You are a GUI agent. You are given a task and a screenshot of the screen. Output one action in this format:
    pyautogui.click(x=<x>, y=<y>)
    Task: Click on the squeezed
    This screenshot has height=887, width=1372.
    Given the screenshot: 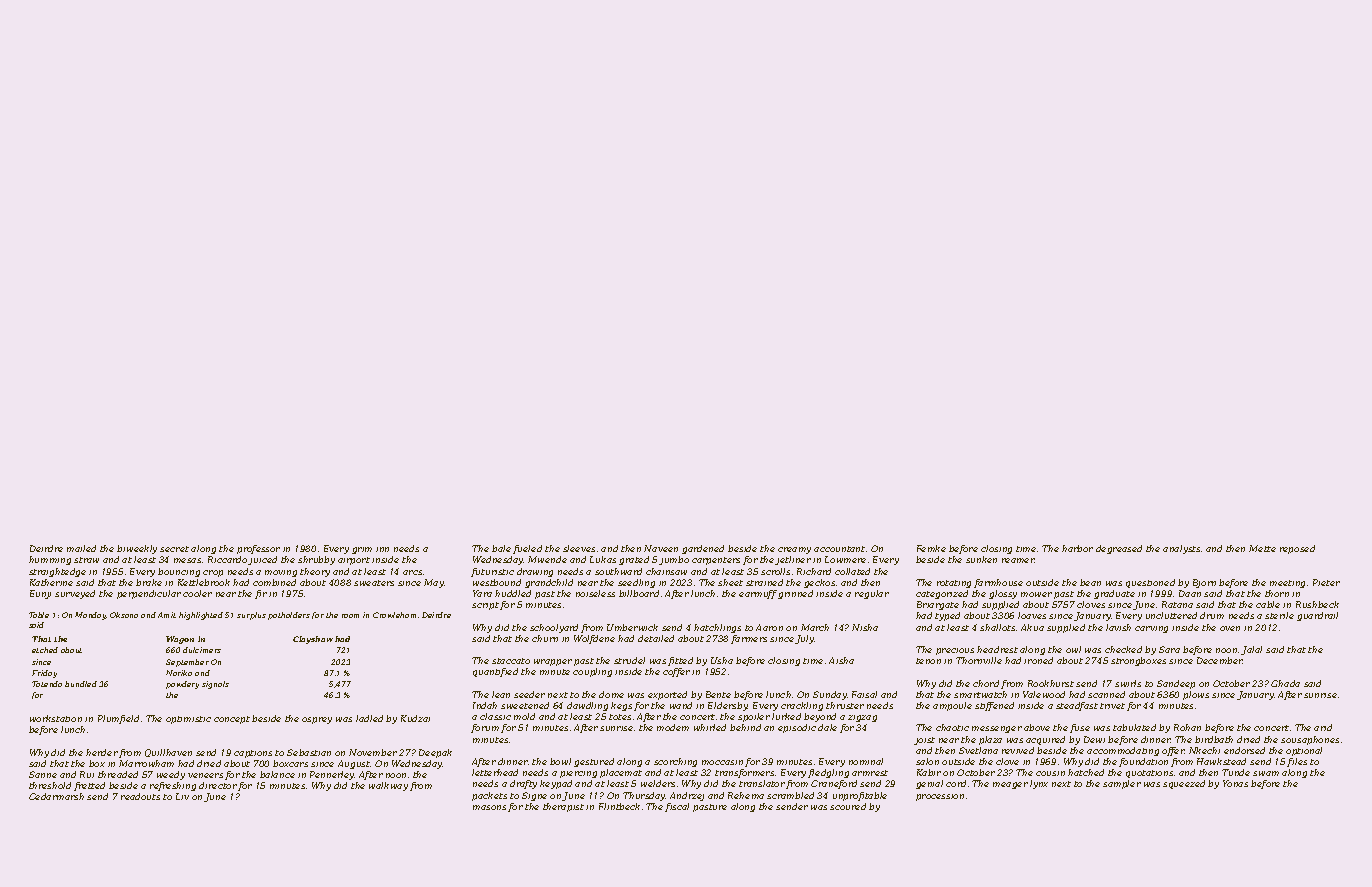 What is the action you would take?
    pyautogui.click(x=1184, y=784)
